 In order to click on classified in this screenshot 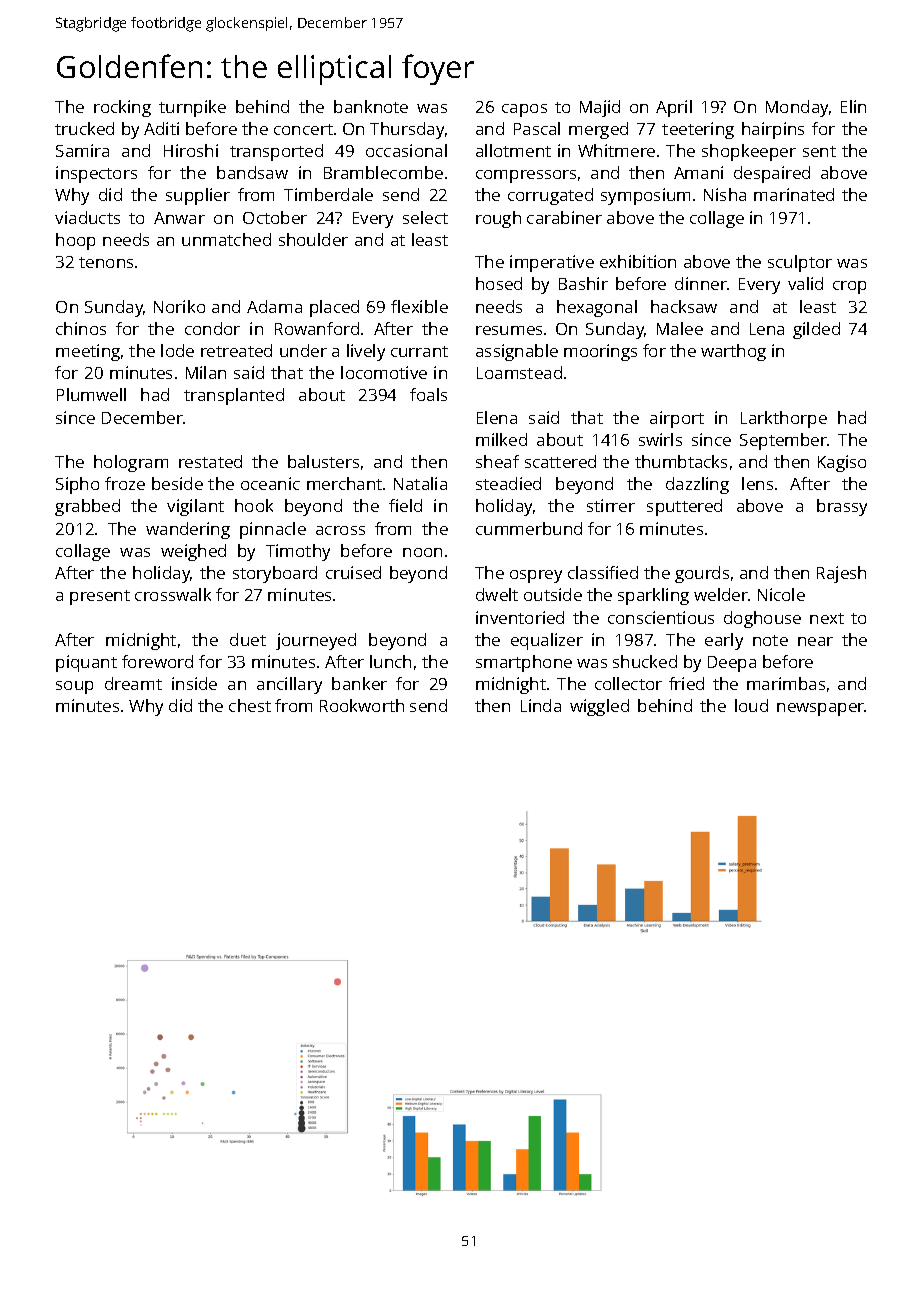, I will do `click(603, 572)`.
